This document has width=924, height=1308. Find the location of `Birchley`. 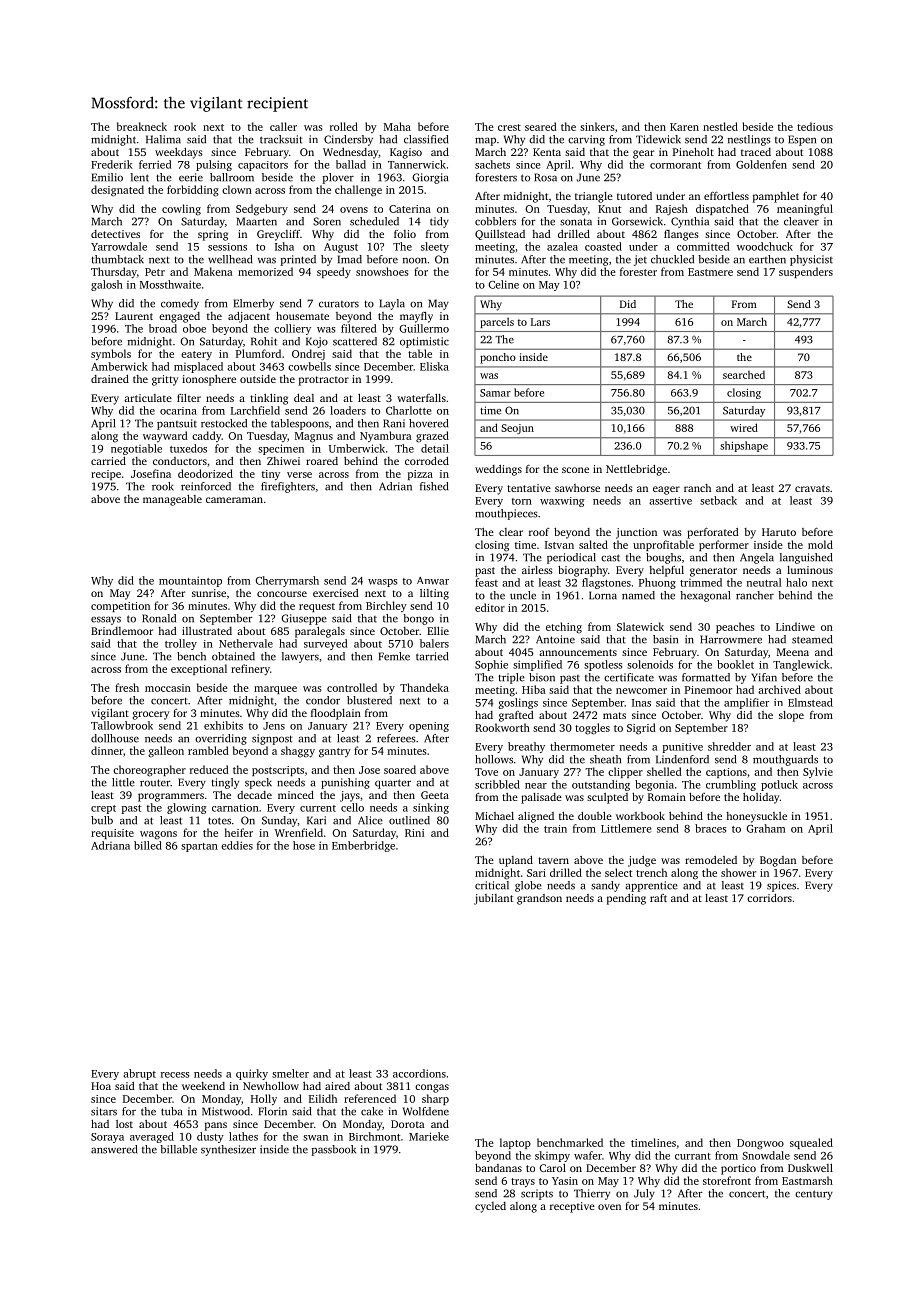

Birchley is located at coordinates (386, 606).
